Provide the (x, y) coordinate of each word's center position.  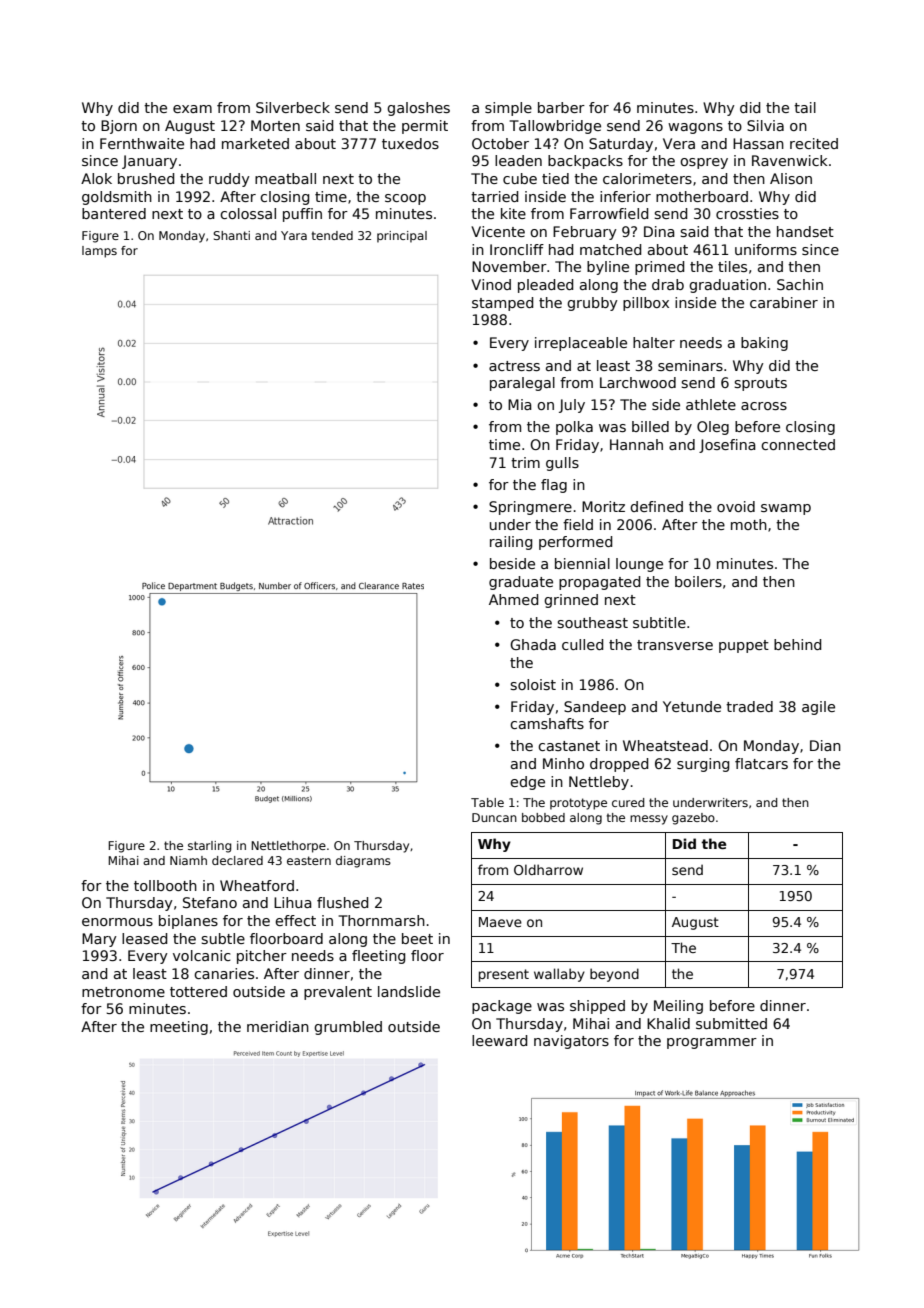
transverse (675, 645)
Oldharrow (548, 869)
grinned (571, 601)
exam (192, 109)
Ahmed (513, 599)
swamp (786, 509)
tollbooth (165, 885)
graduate (521, 583)
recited (814, 143)
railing (511, 543)
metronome (123, 992)
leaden (518, 160)
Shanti (231, 235)
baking (764, 344)
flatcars (761, 763)
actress (514, 366)
